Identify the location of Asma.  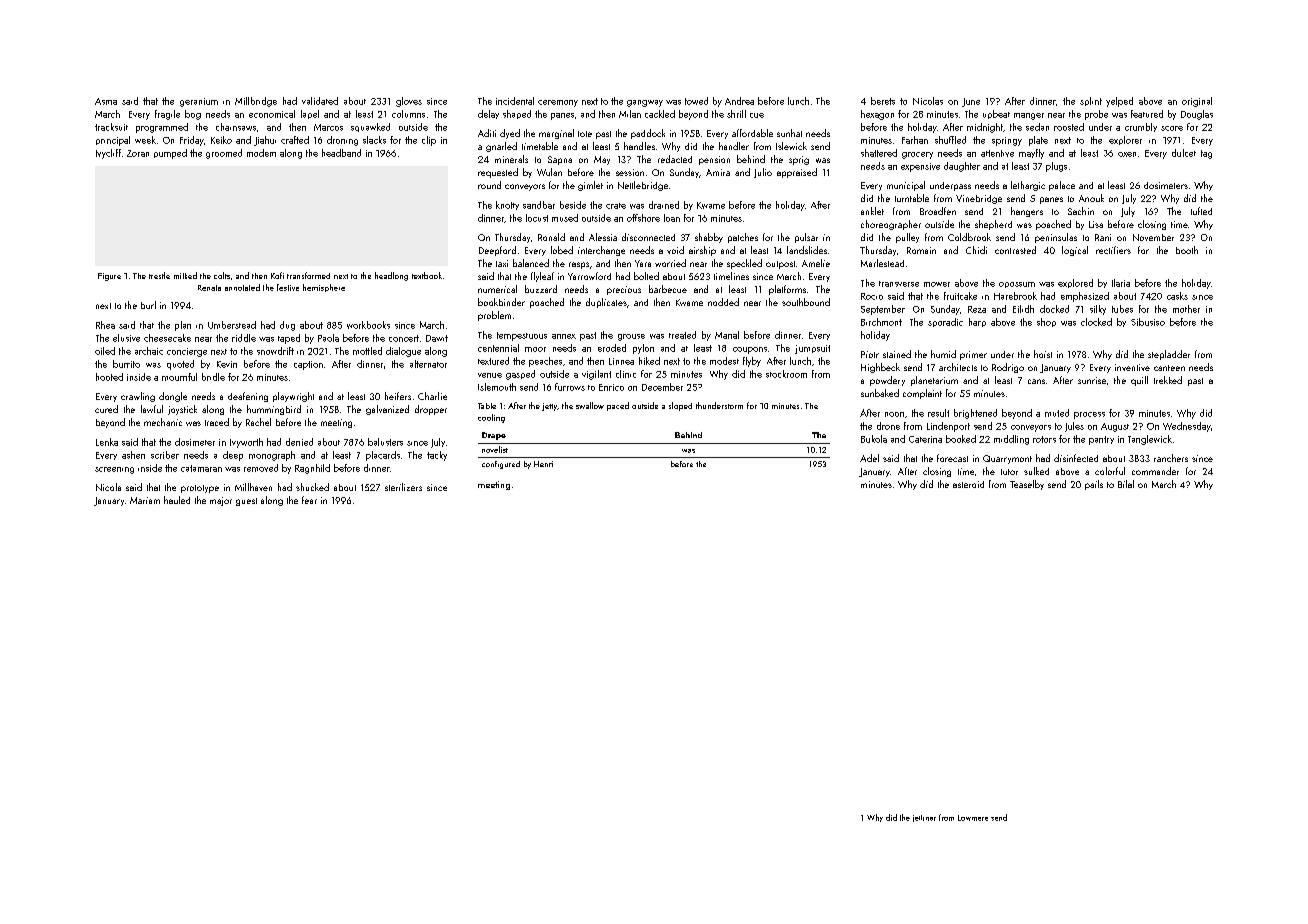
(106, 101).
